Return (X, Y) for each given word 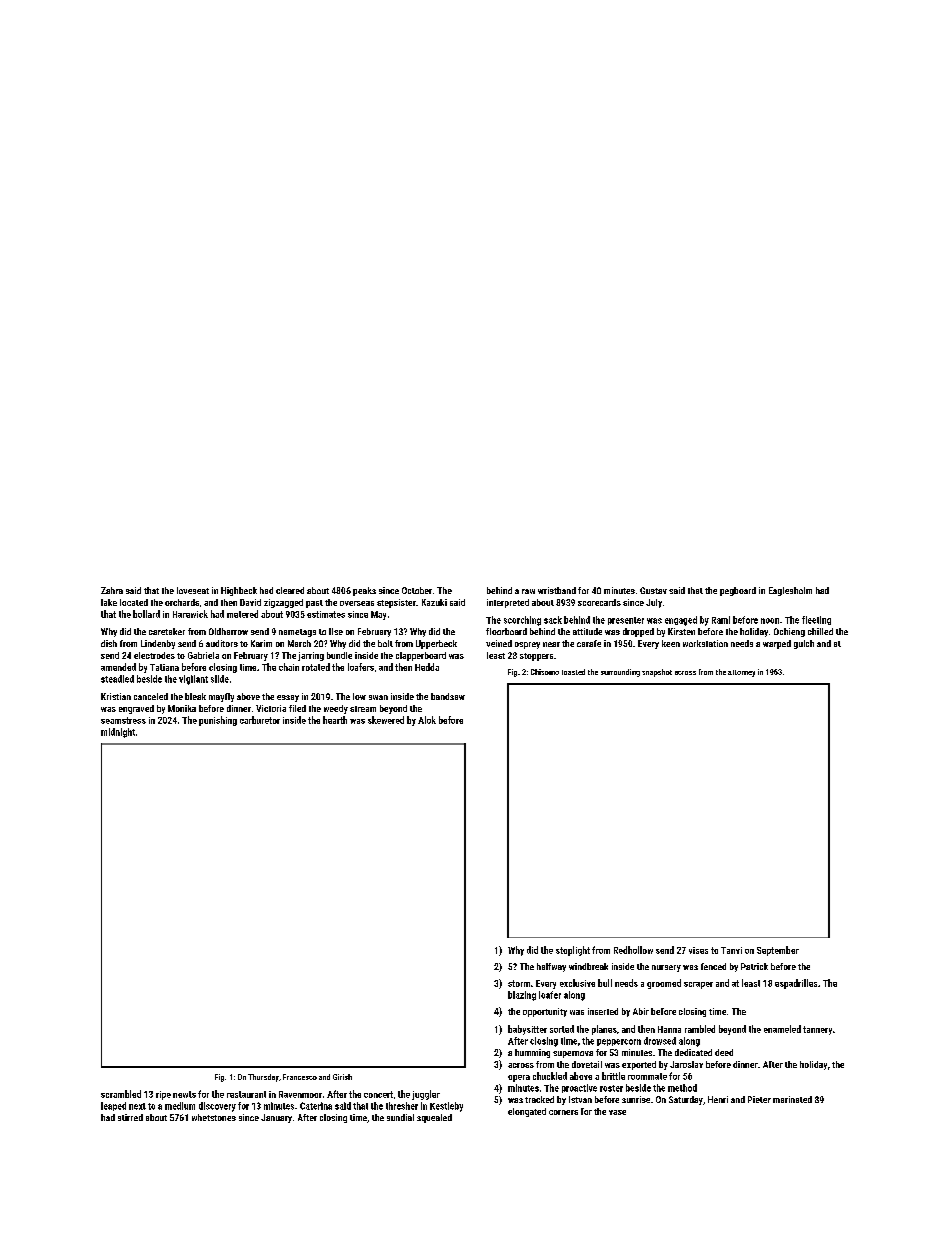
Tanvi (731, 950)
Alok (427, 720)
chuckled (550, 1076)
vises (698, 950)
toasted (573, 672)
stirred (130, 1117)
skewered (386, 720)
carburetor (260, 720)
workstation (705, 643)
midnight (118, 733)
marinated (792, 1099)
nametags (297, 633)
